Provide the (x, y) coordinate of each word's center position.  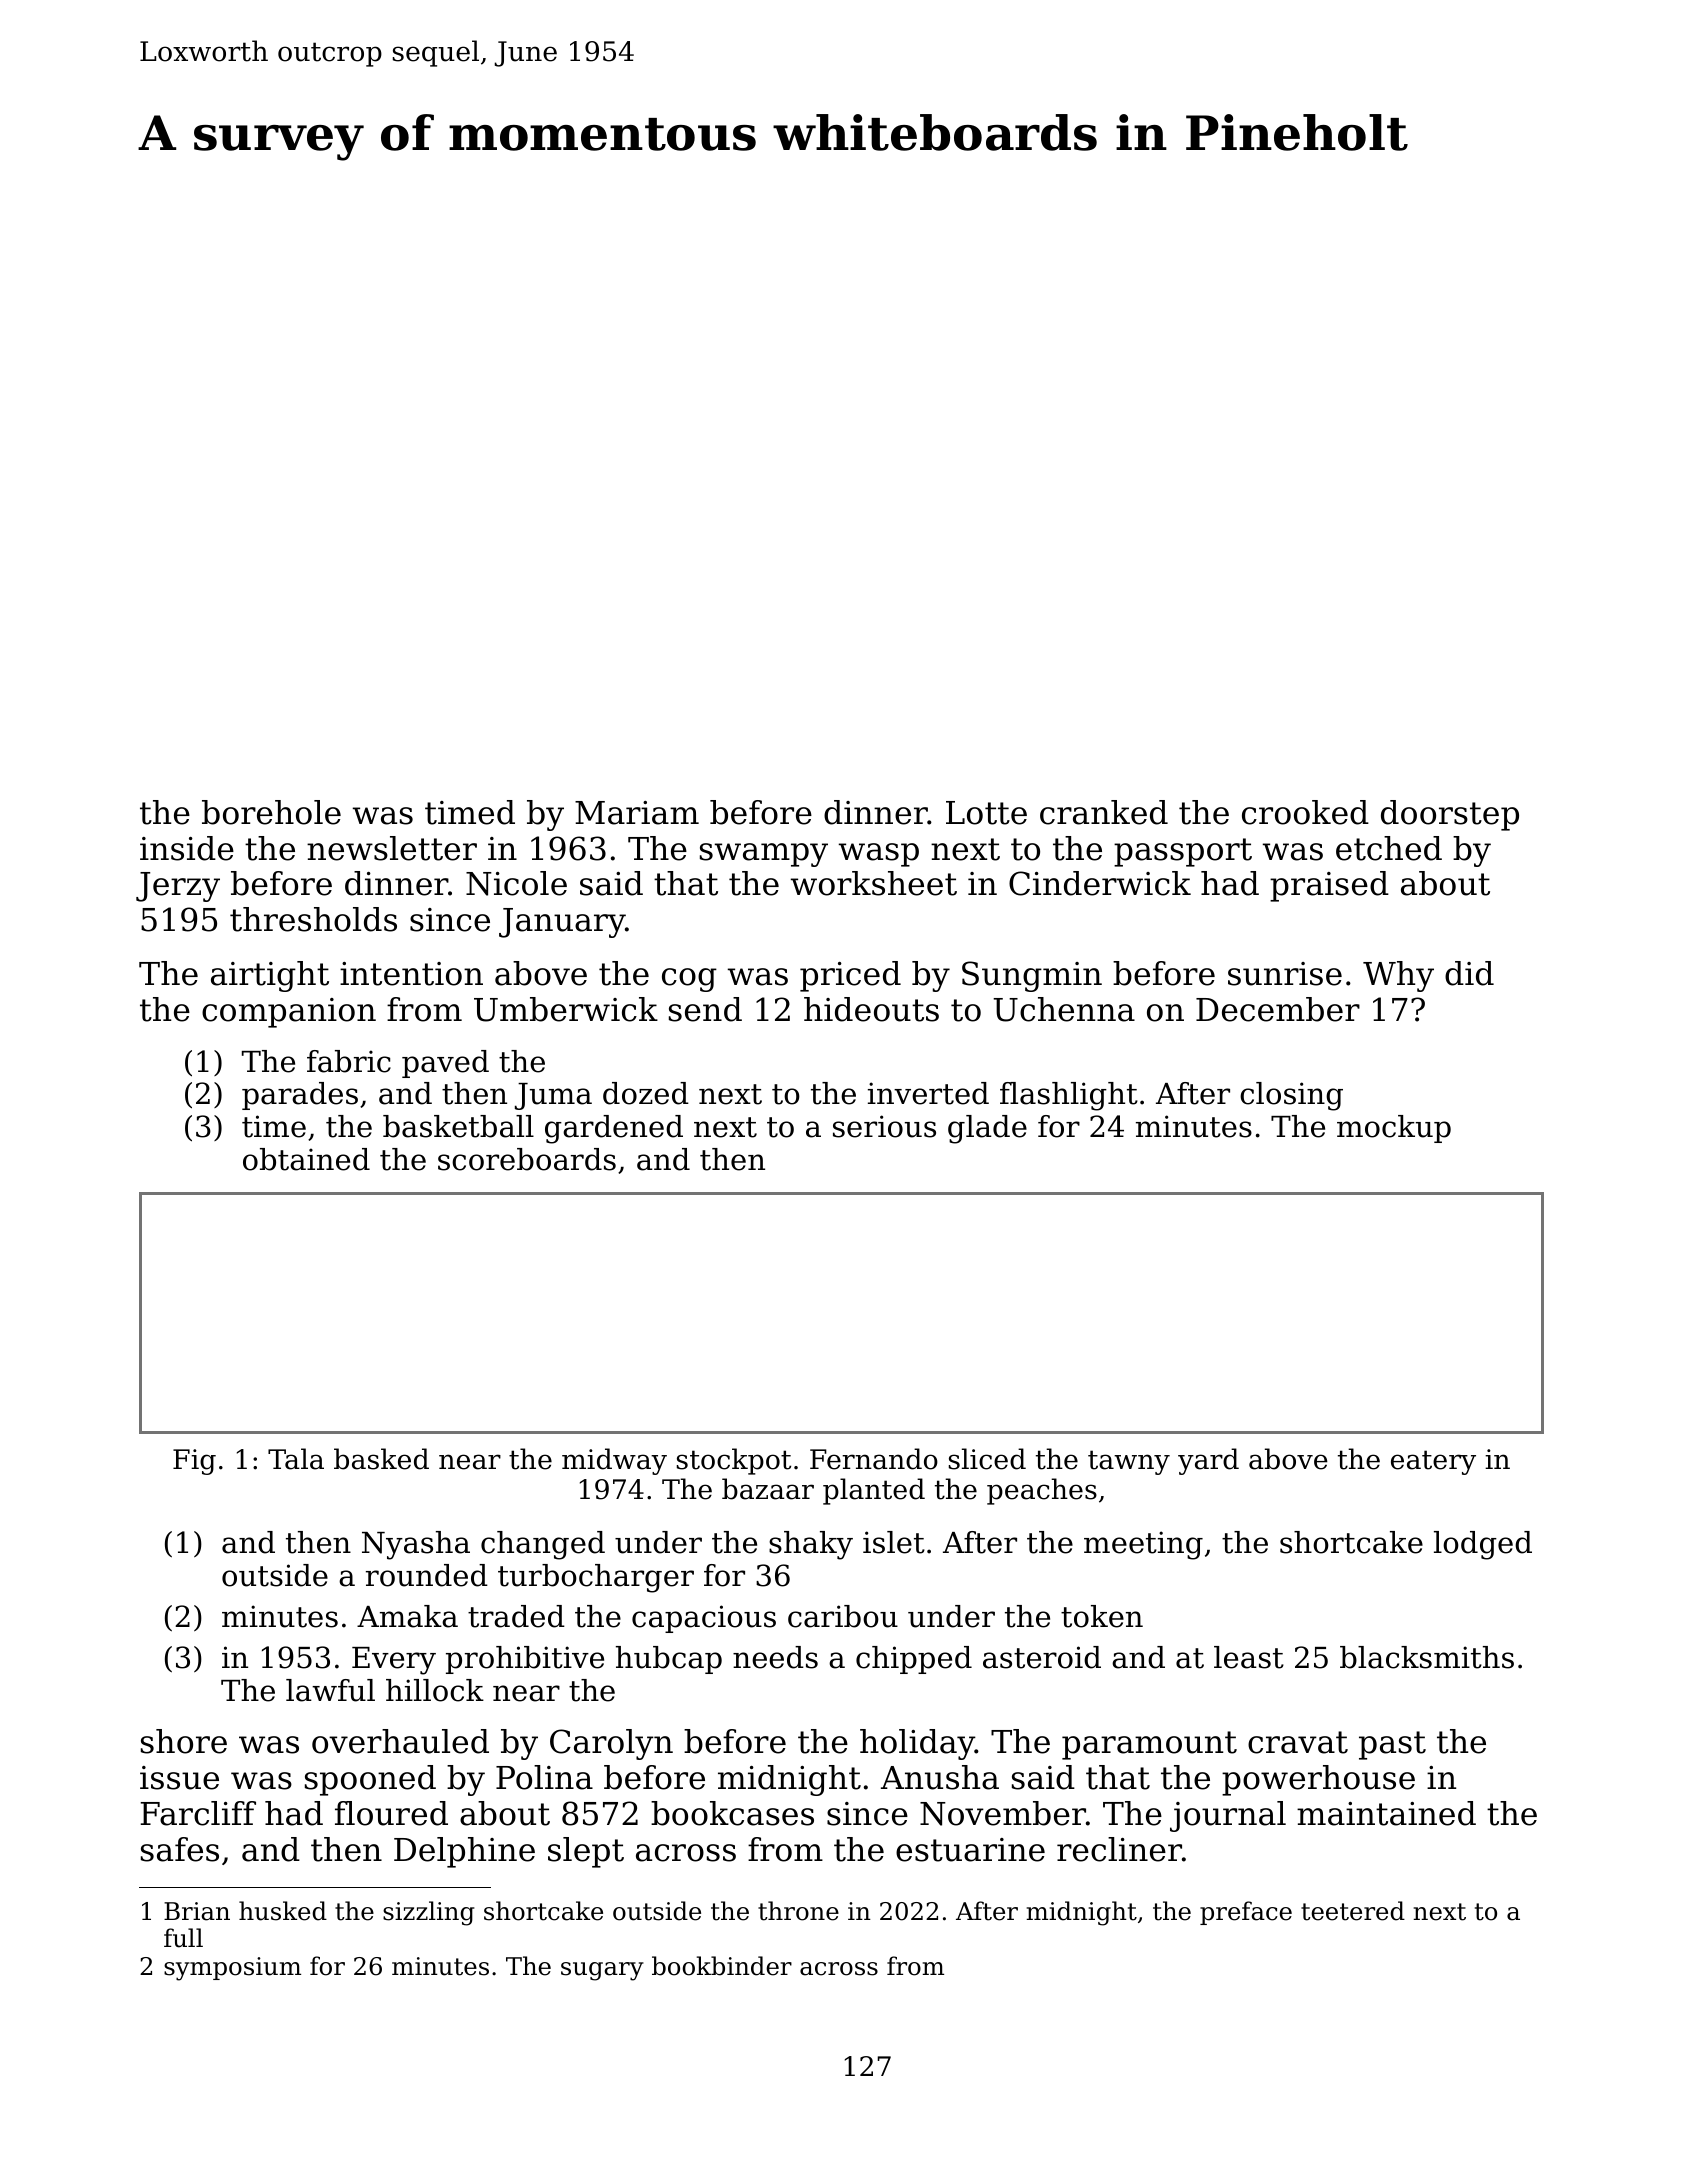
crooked (1305, 812)
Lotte (986, 813)
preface (1246, 1913)
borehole (271, 812)
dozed (646, 1093)
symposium (232, 1969)
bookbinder (722, 1966)
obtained (306, 1159)
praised (1329, 886)
